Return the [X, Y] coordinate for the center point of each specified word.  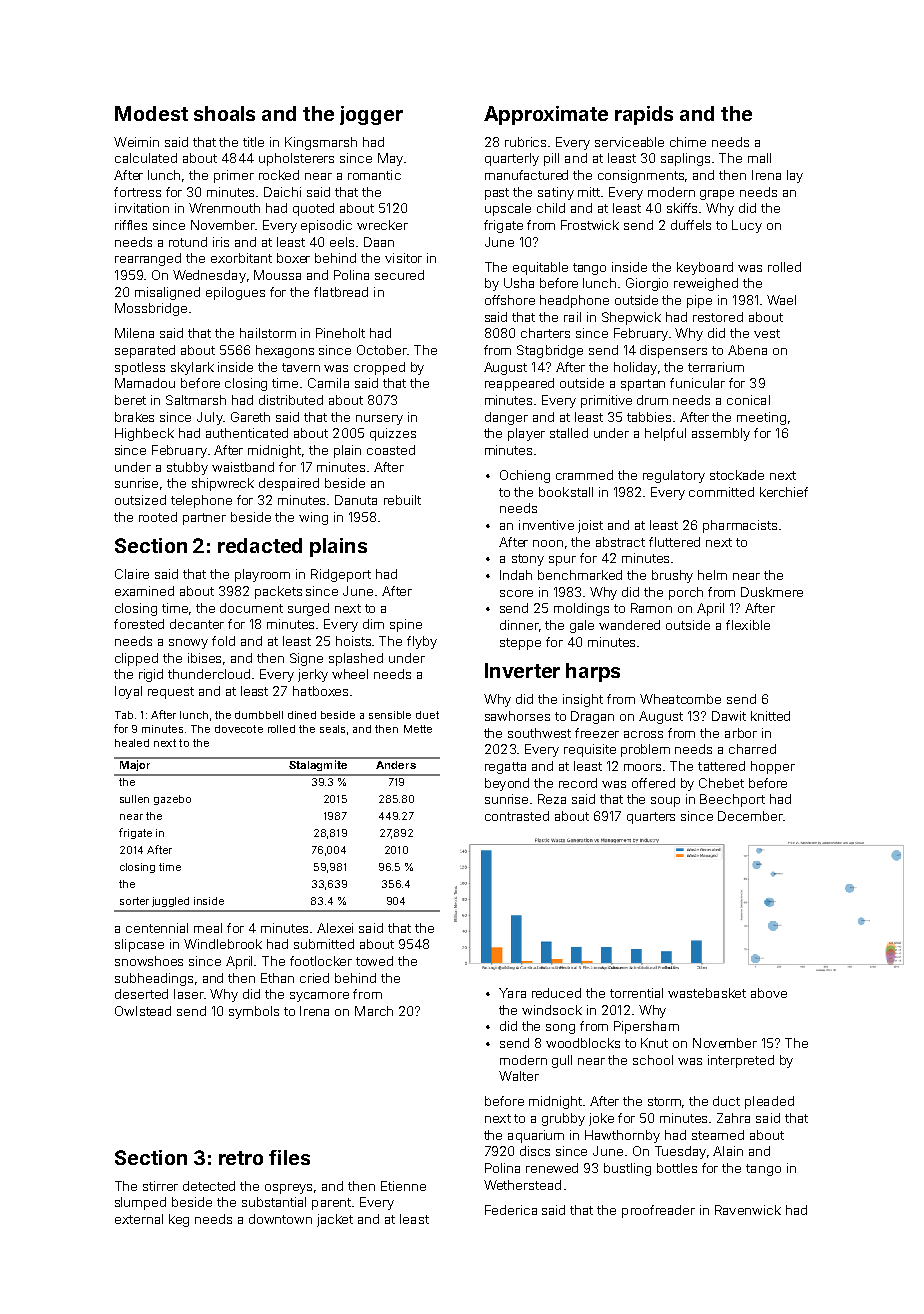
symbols [254, 1012]
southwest [539, 733]
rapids [644, 115]
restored [718, 317]
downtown [280, 1219]
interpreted [741, 1061]
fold [223, 641]
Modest [151, 113]
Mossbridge [151, 309]
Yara [512, 993]
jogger [371, 115]
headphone [574, 301]
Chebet [721, 783]
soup [665, 802]
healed [132, 743]
